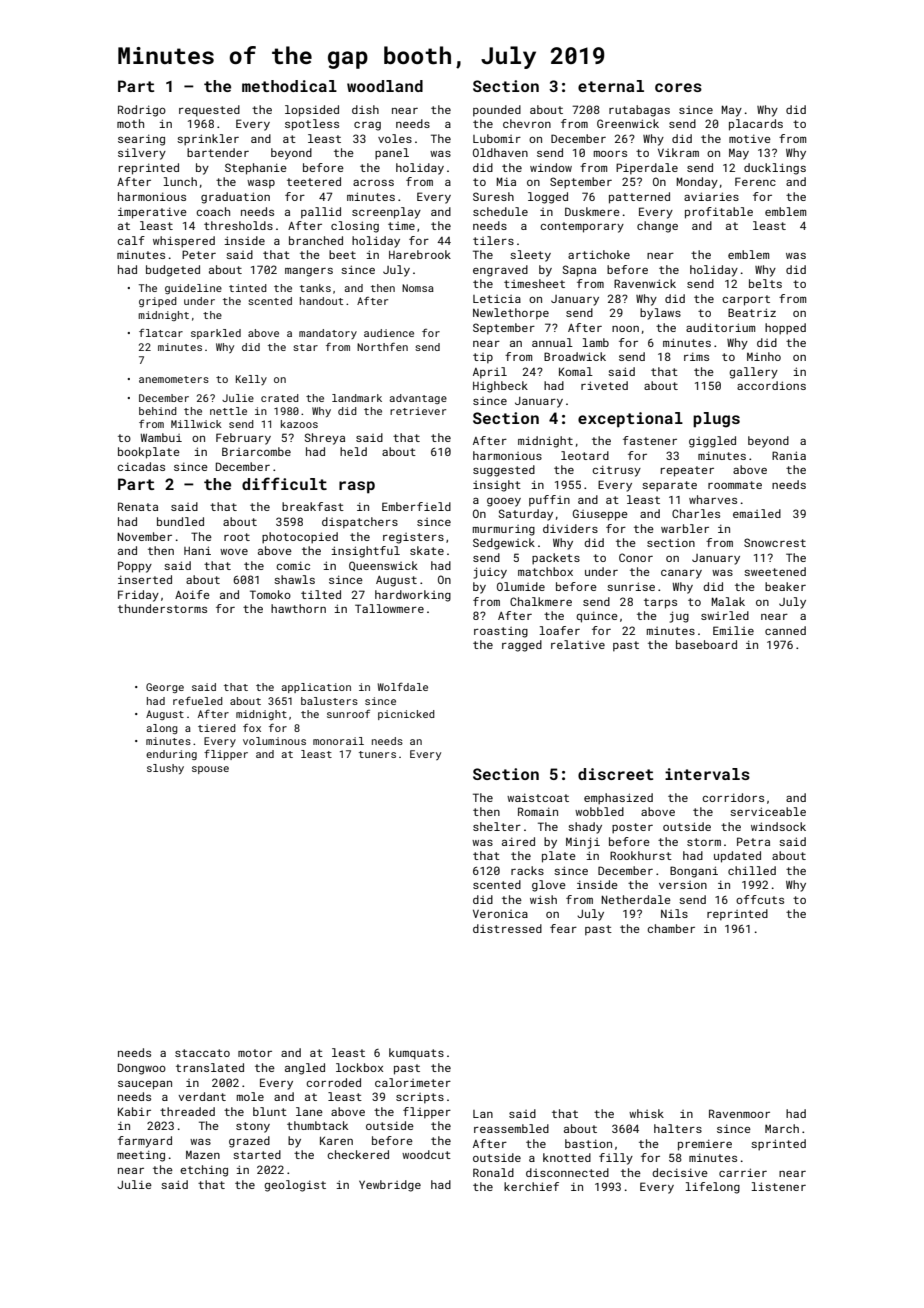 This screenshot has height=1308, width=924. I want to click on lunch, so click(180, 181).
